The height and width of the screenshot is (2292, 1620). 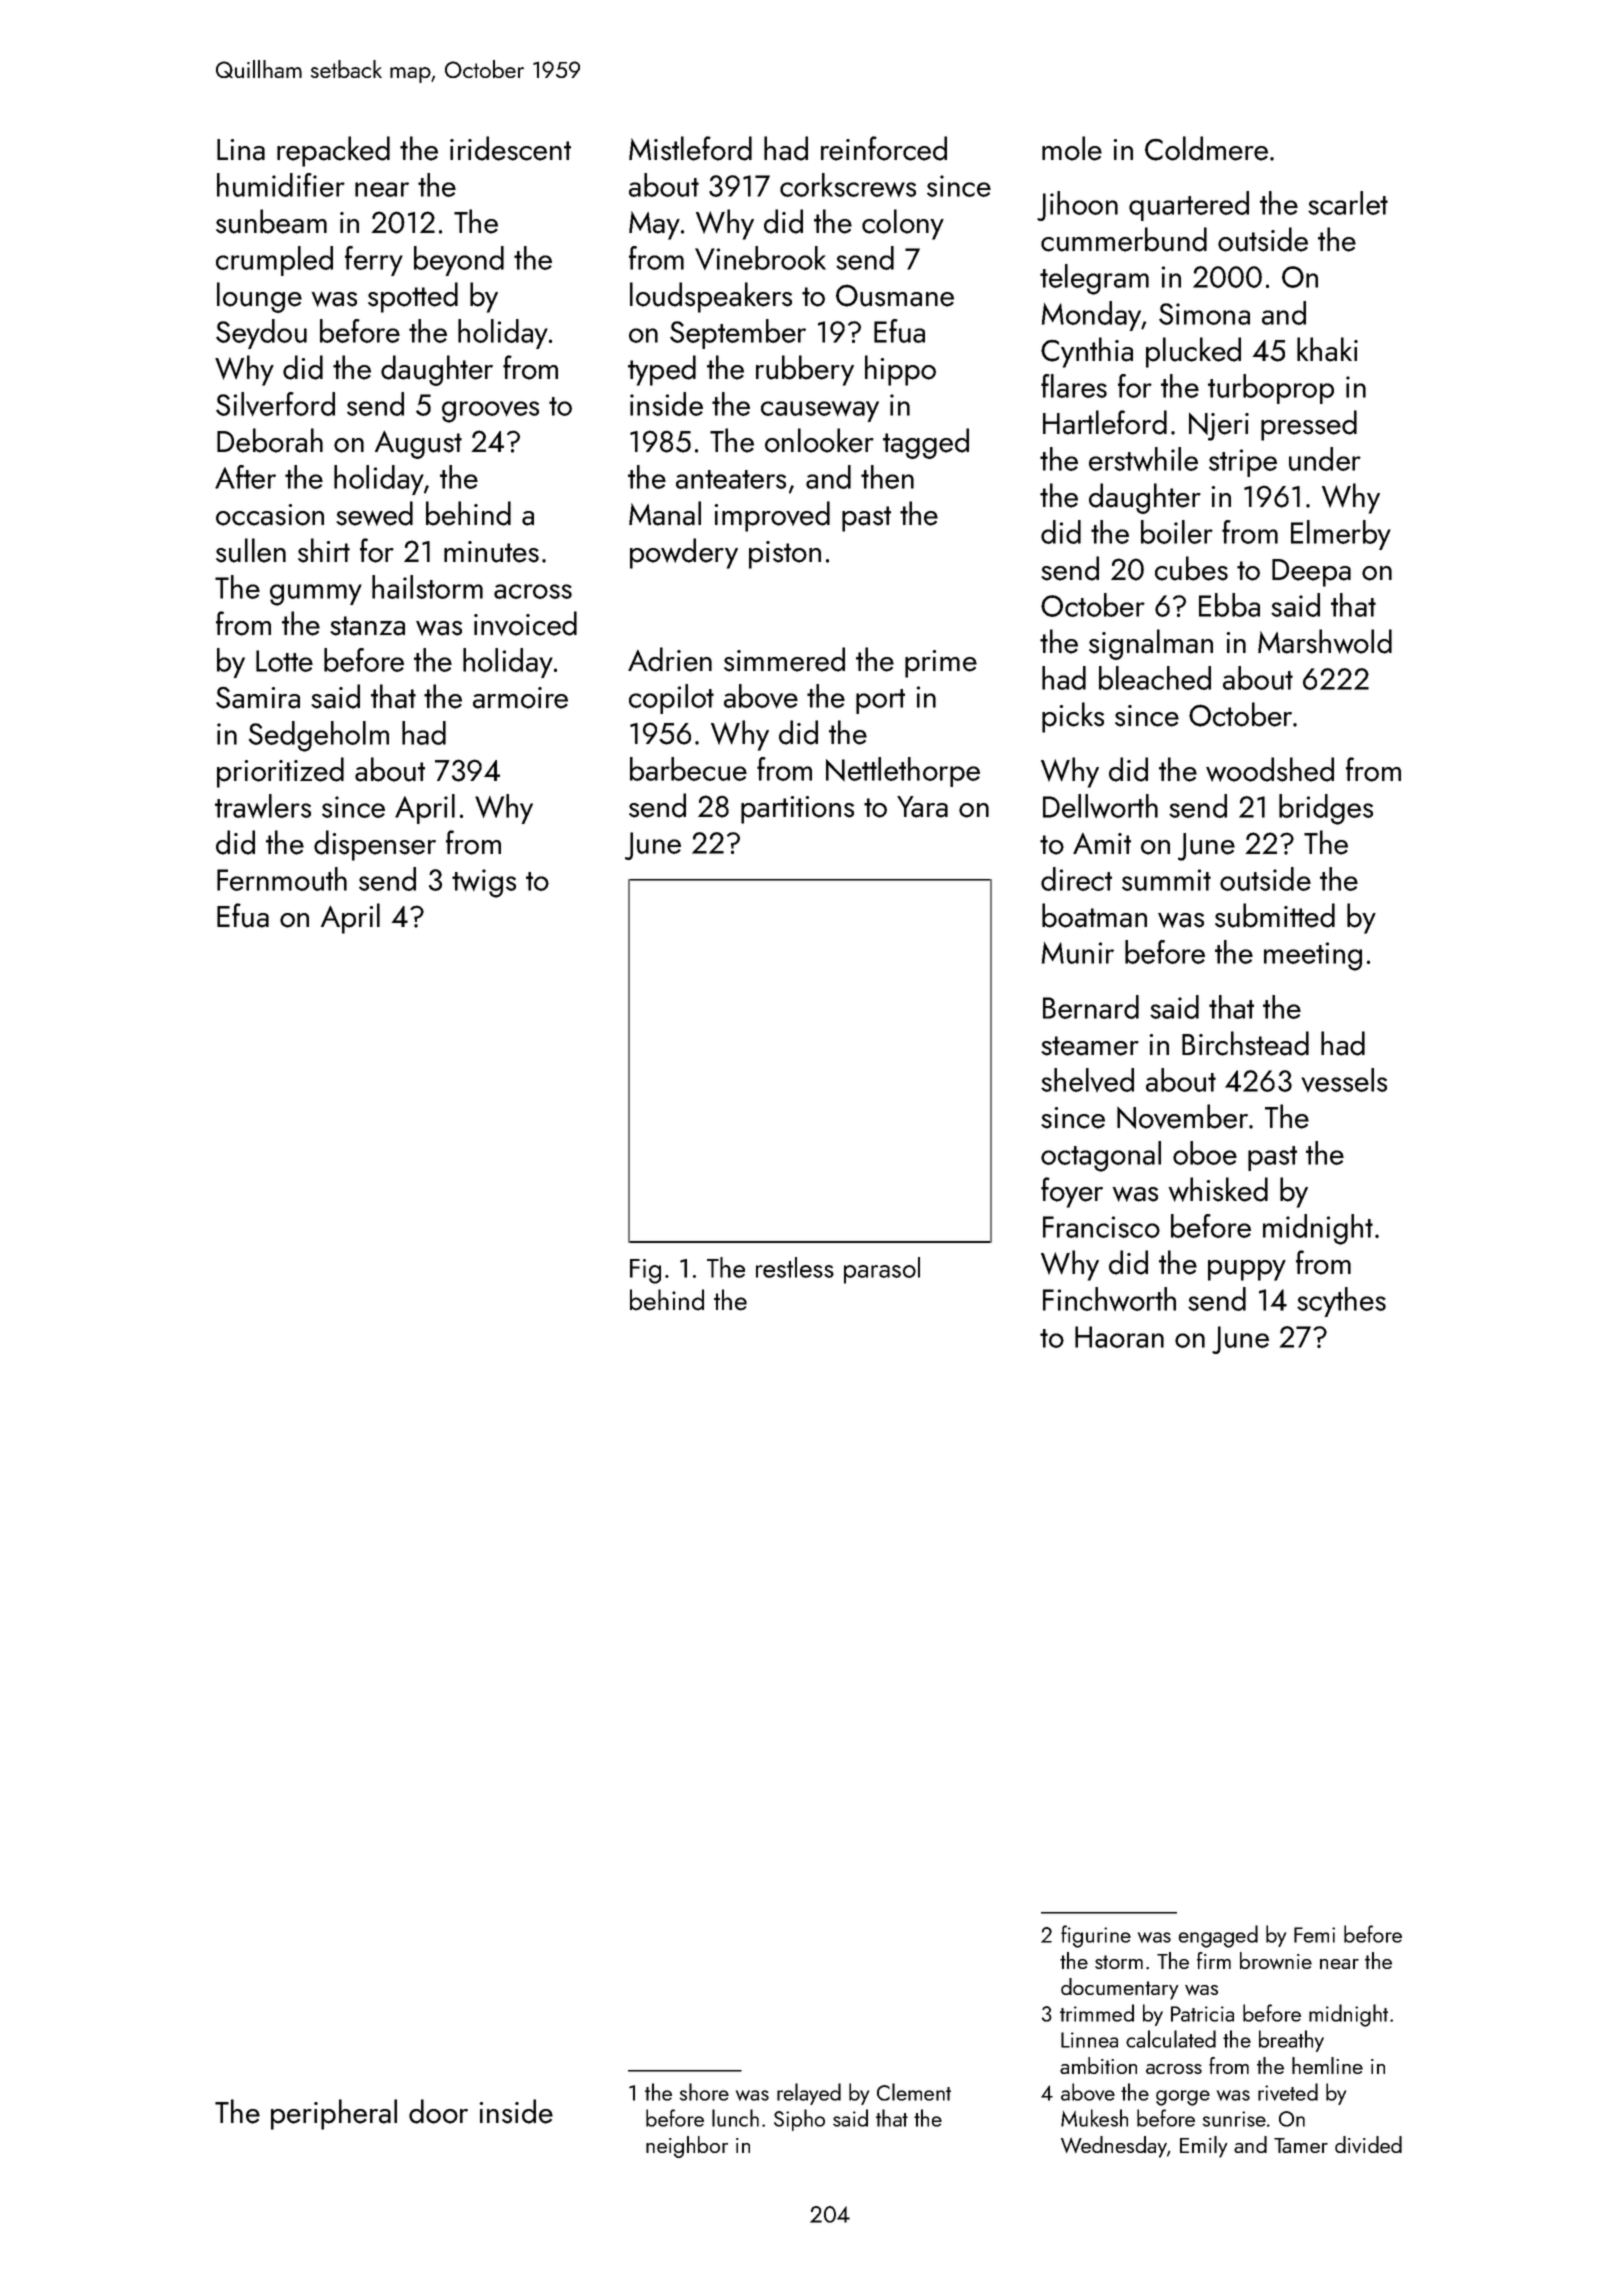 I want to click on simmered, so click(x=784, y=659).
